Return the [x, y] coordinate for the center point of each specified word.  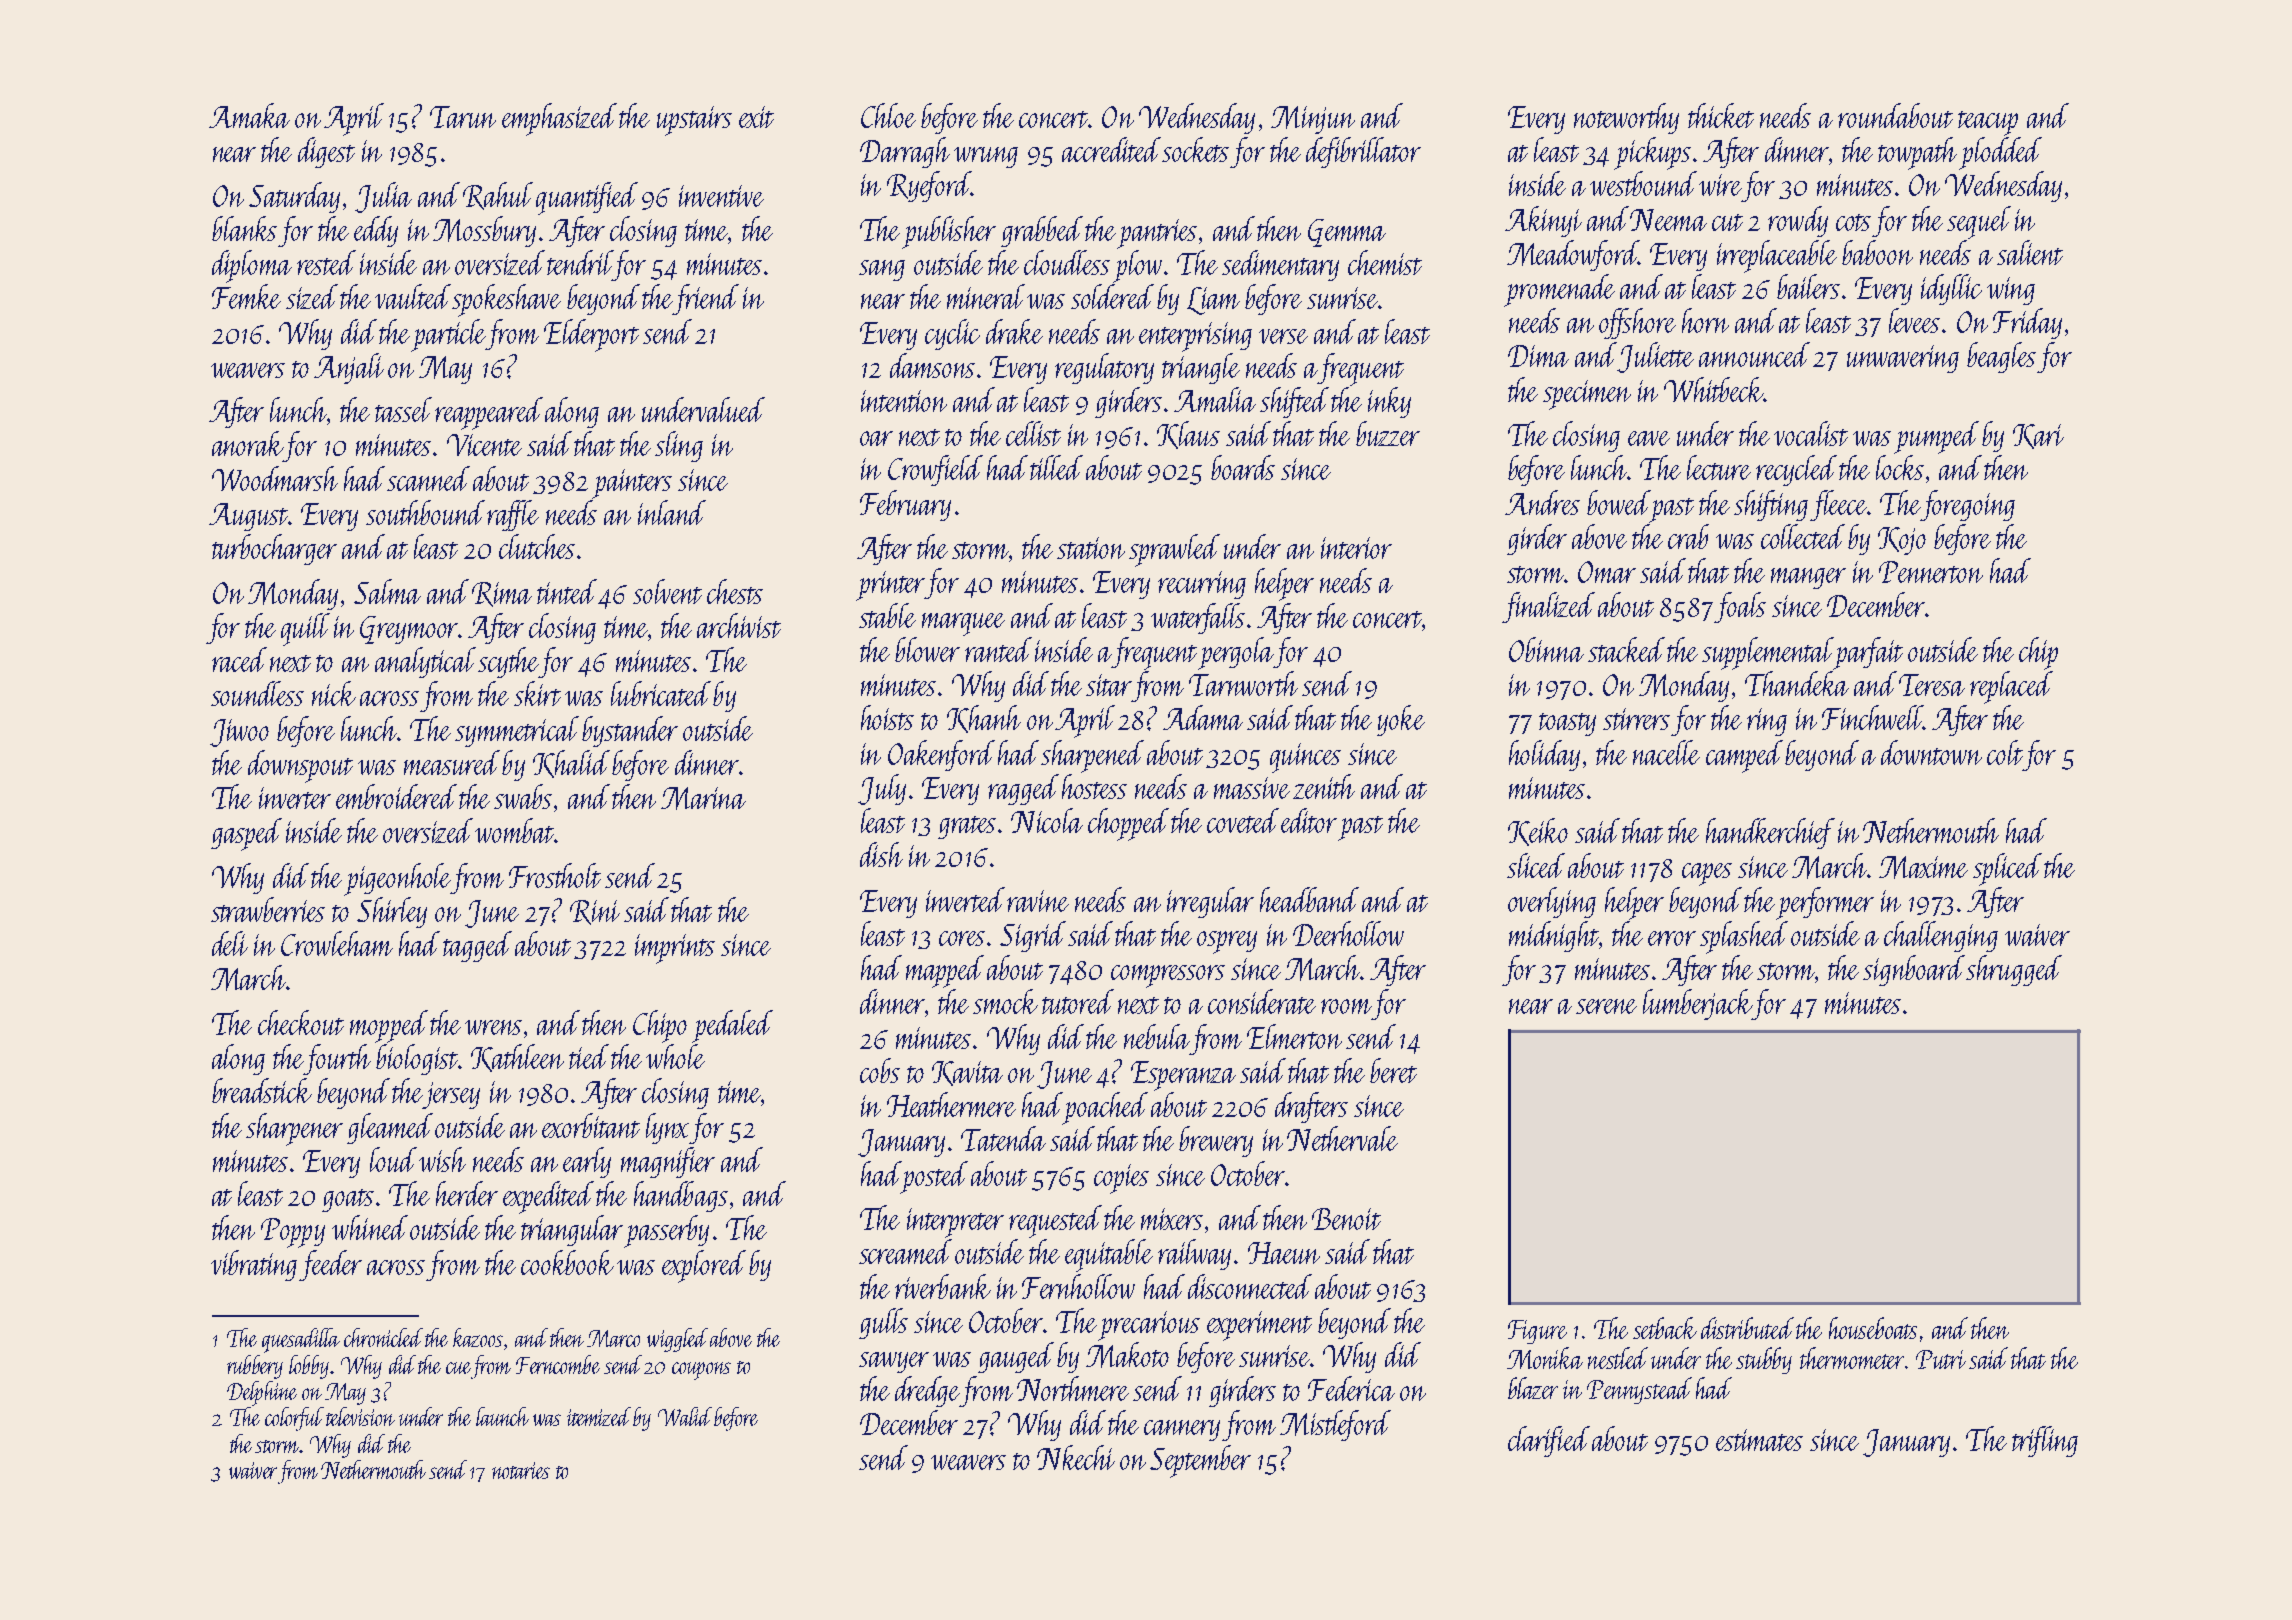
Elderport [591, 335]
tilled [1056, 467]
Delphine [262, 1393]
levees [1914, 320]
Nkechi [1076, 1457]
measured [452, 762]
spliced [2007, 869]
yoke [1401, 720]
